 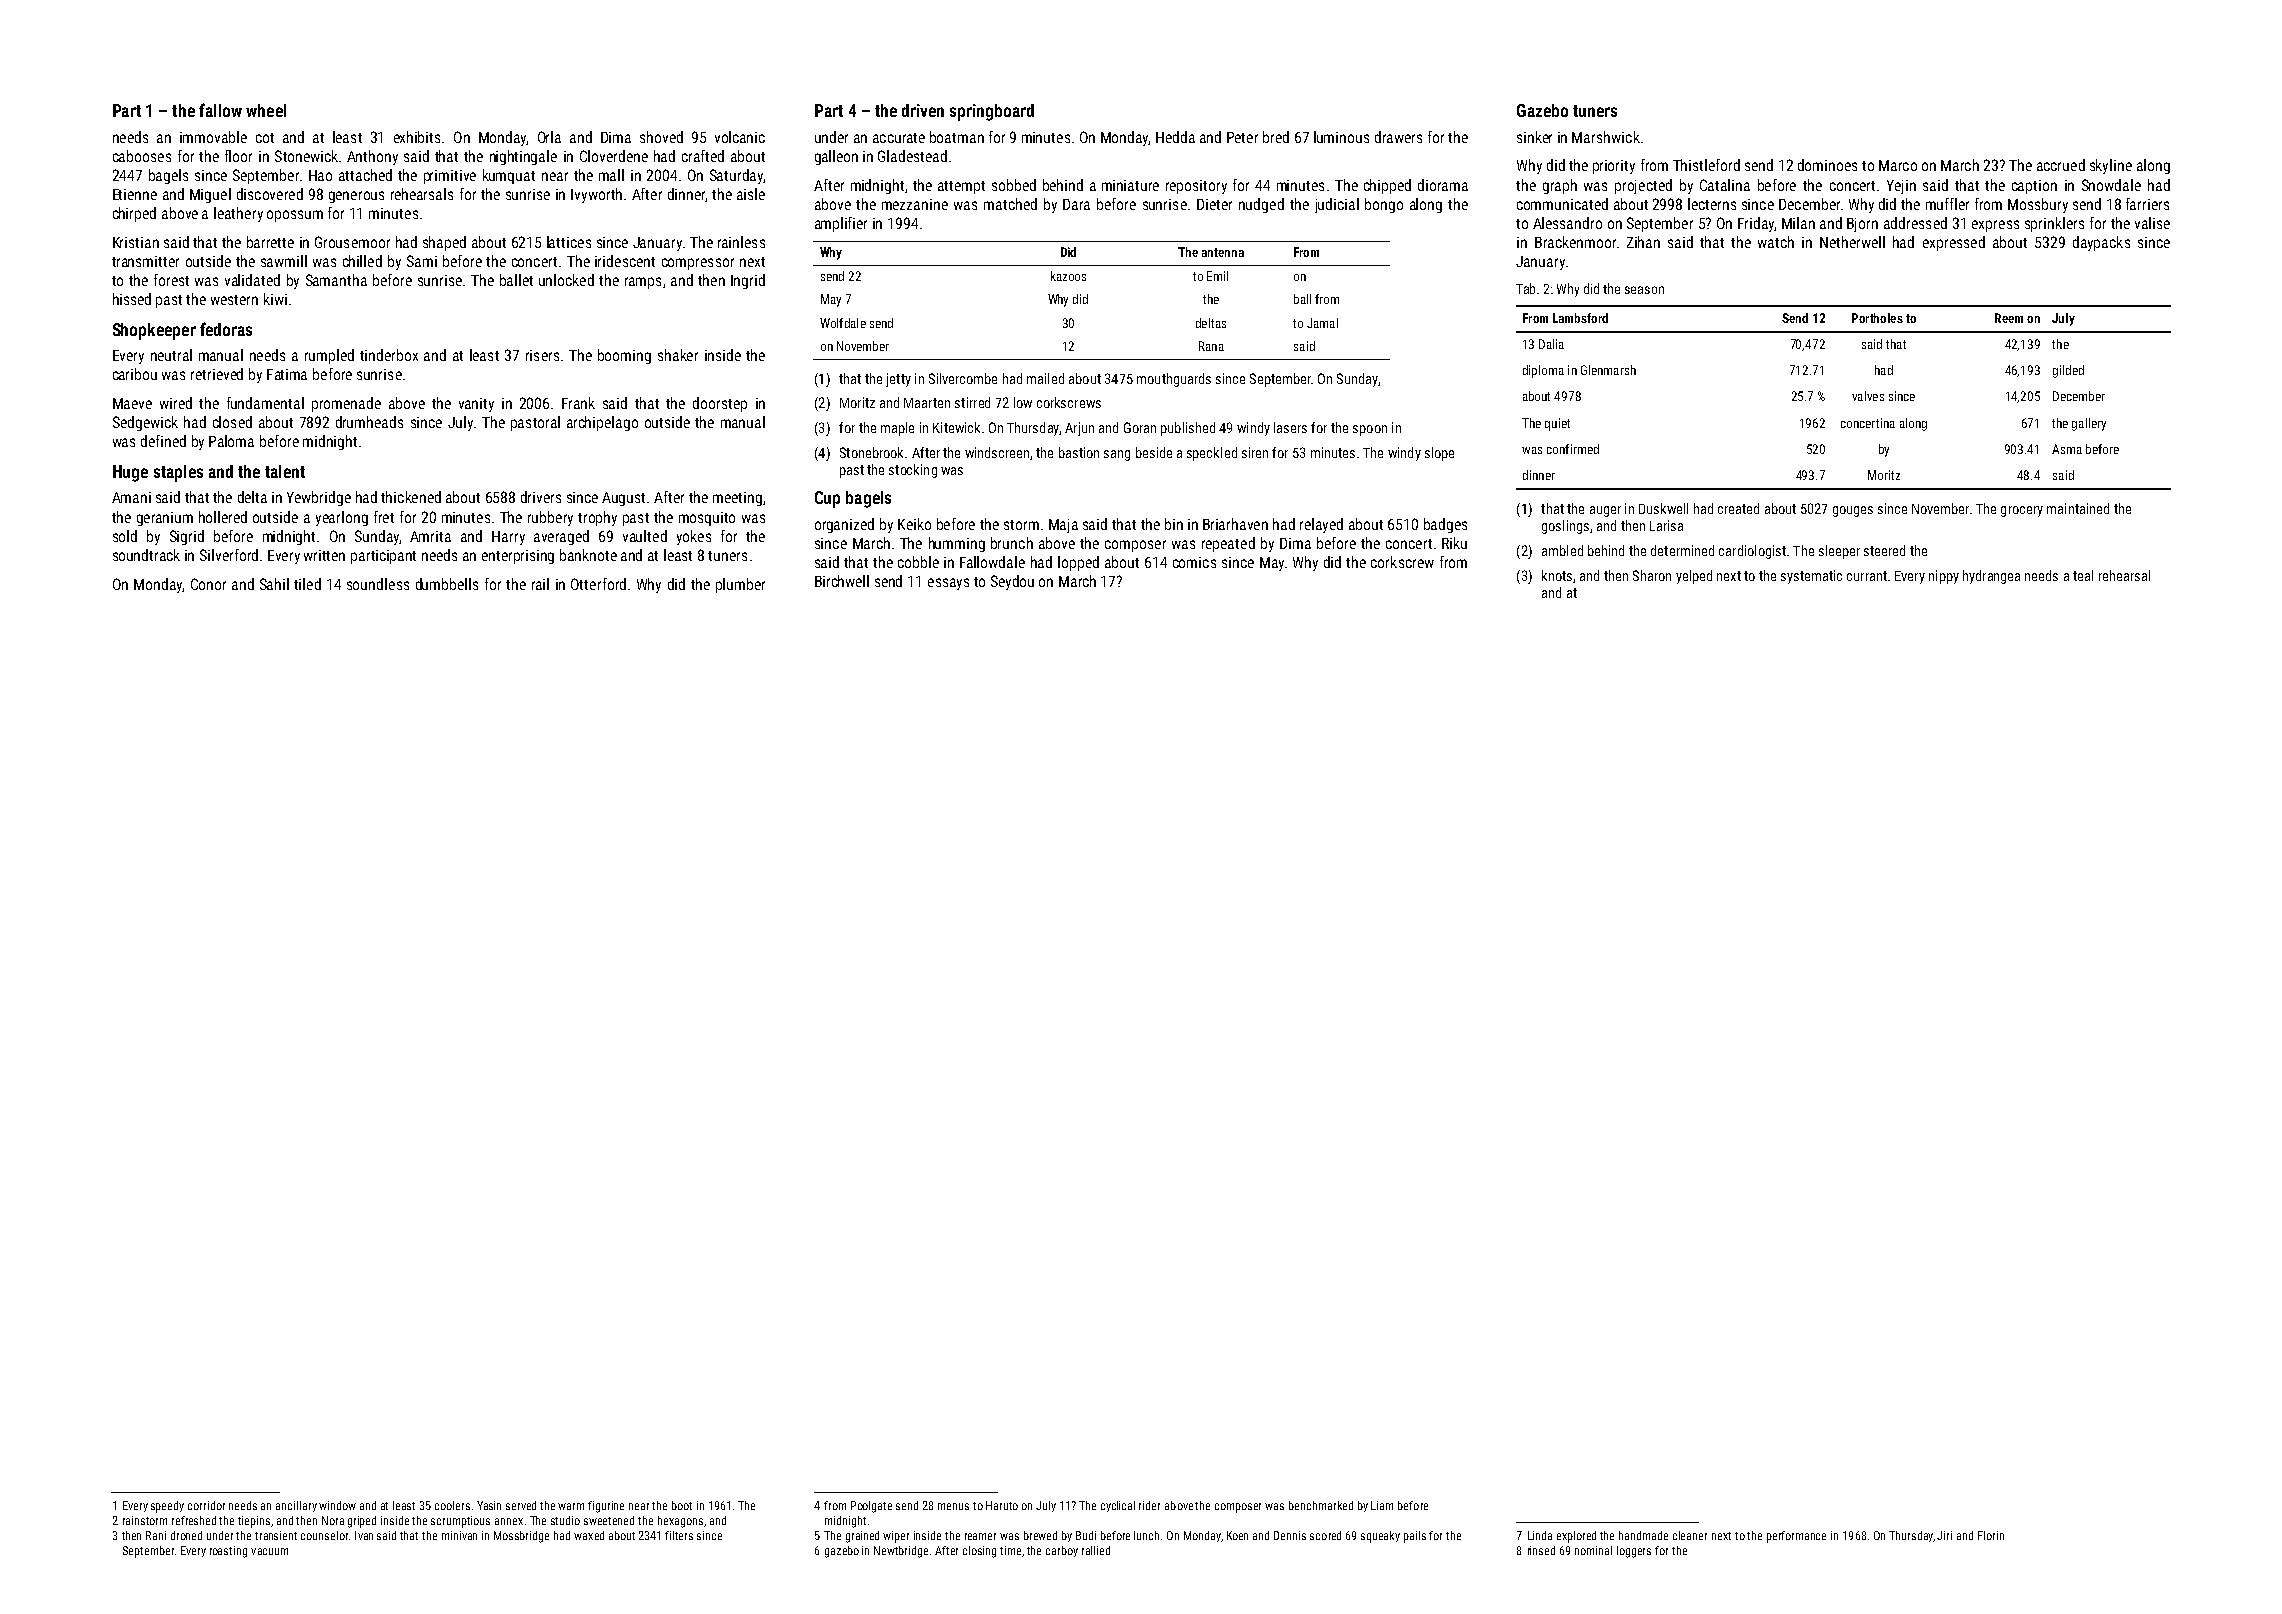 What do you see at coordinates (1445, 525) in the document?
I see `badges` at bounding box center [1445, 525].
